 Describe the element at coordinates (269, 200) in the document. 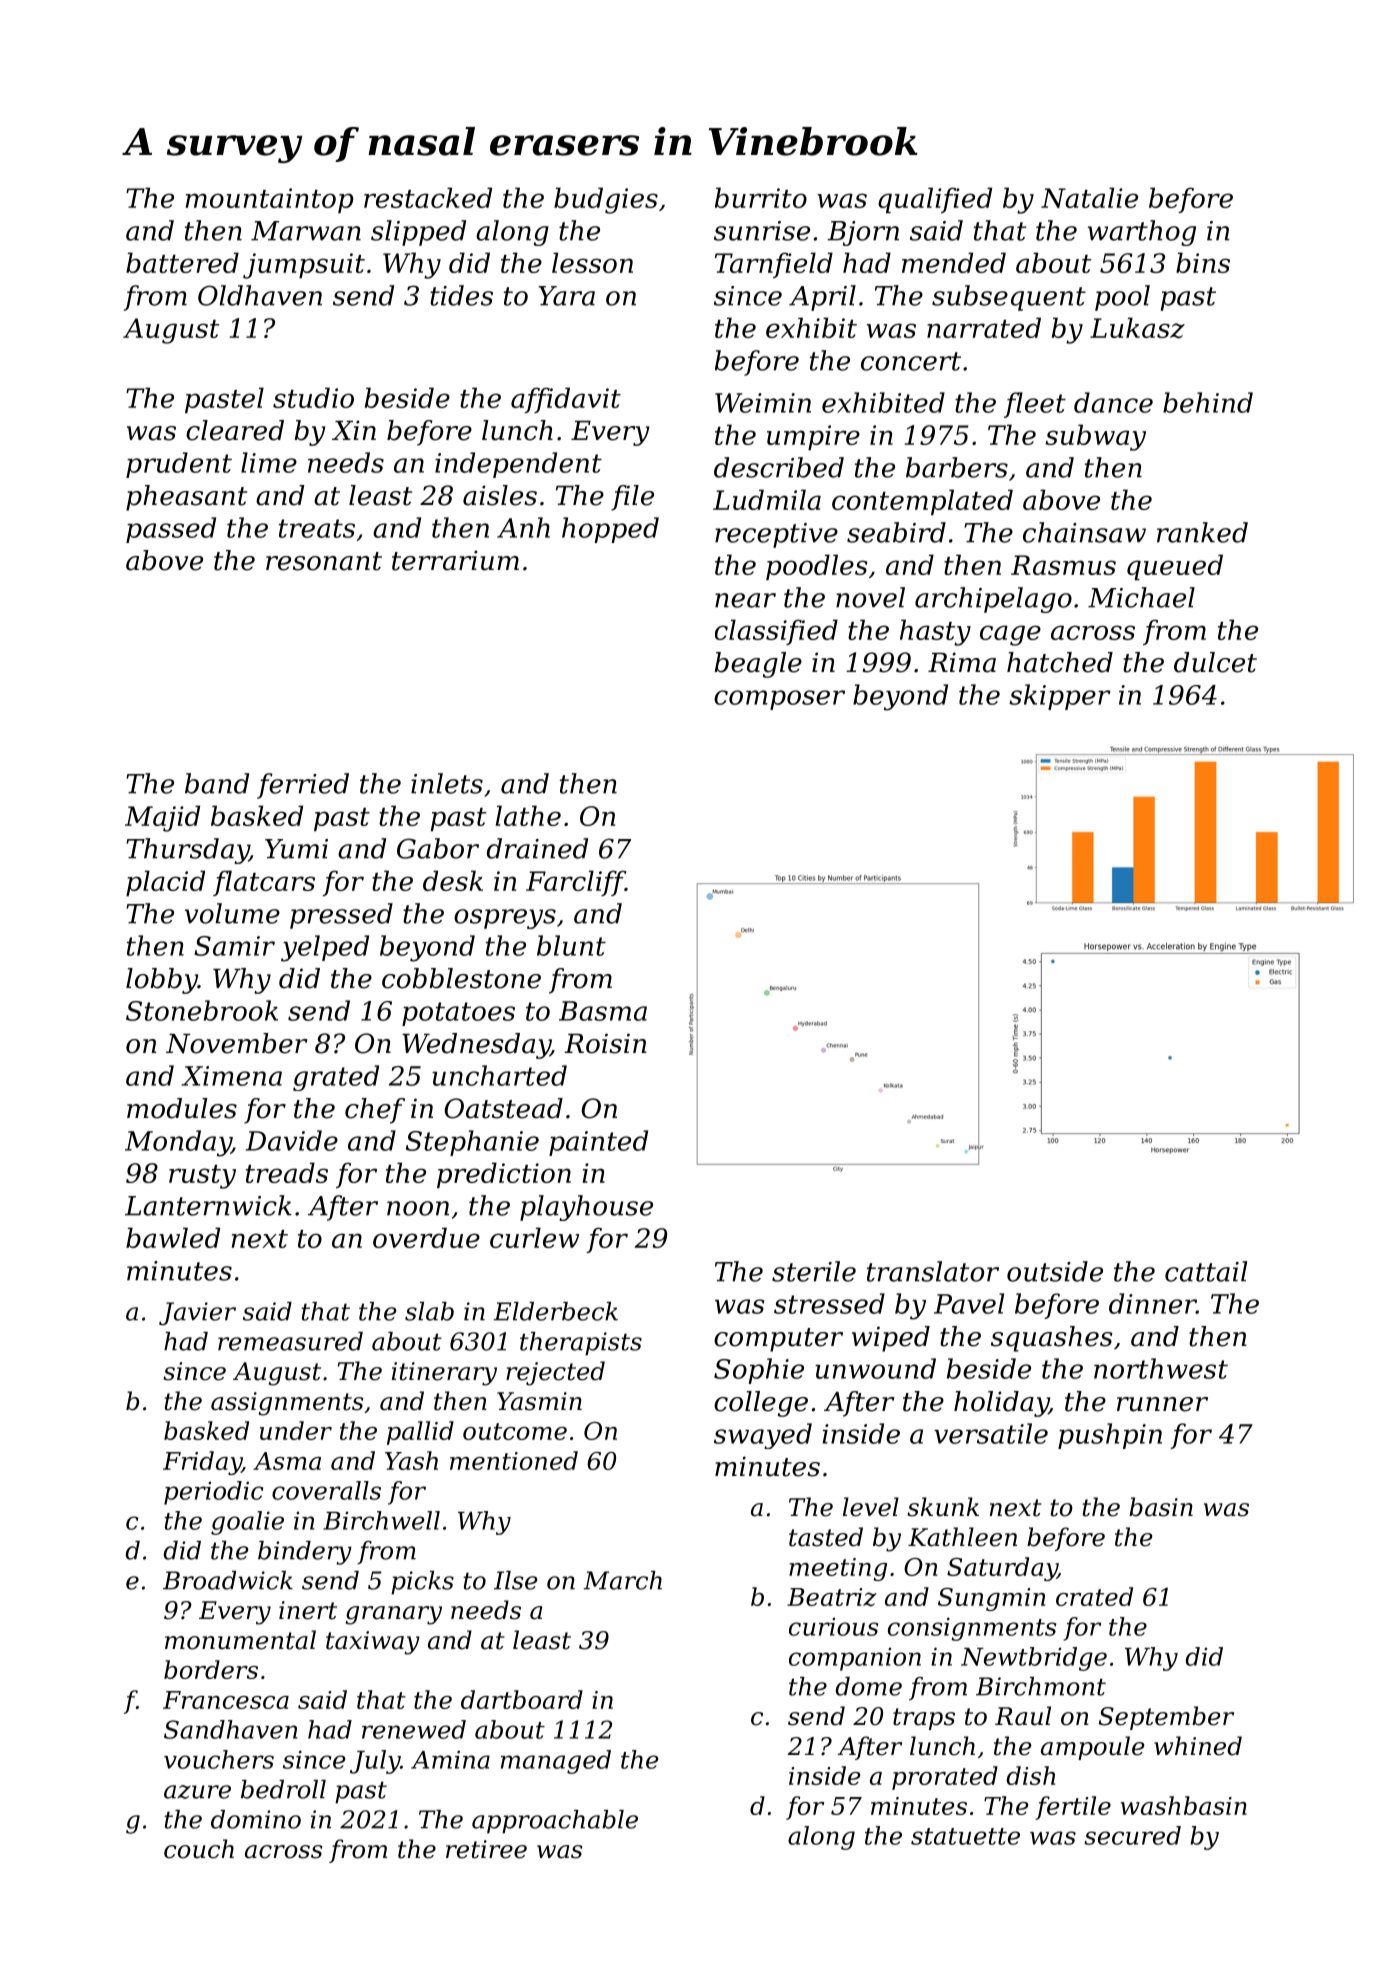

I see `mountaintop` at that location.
